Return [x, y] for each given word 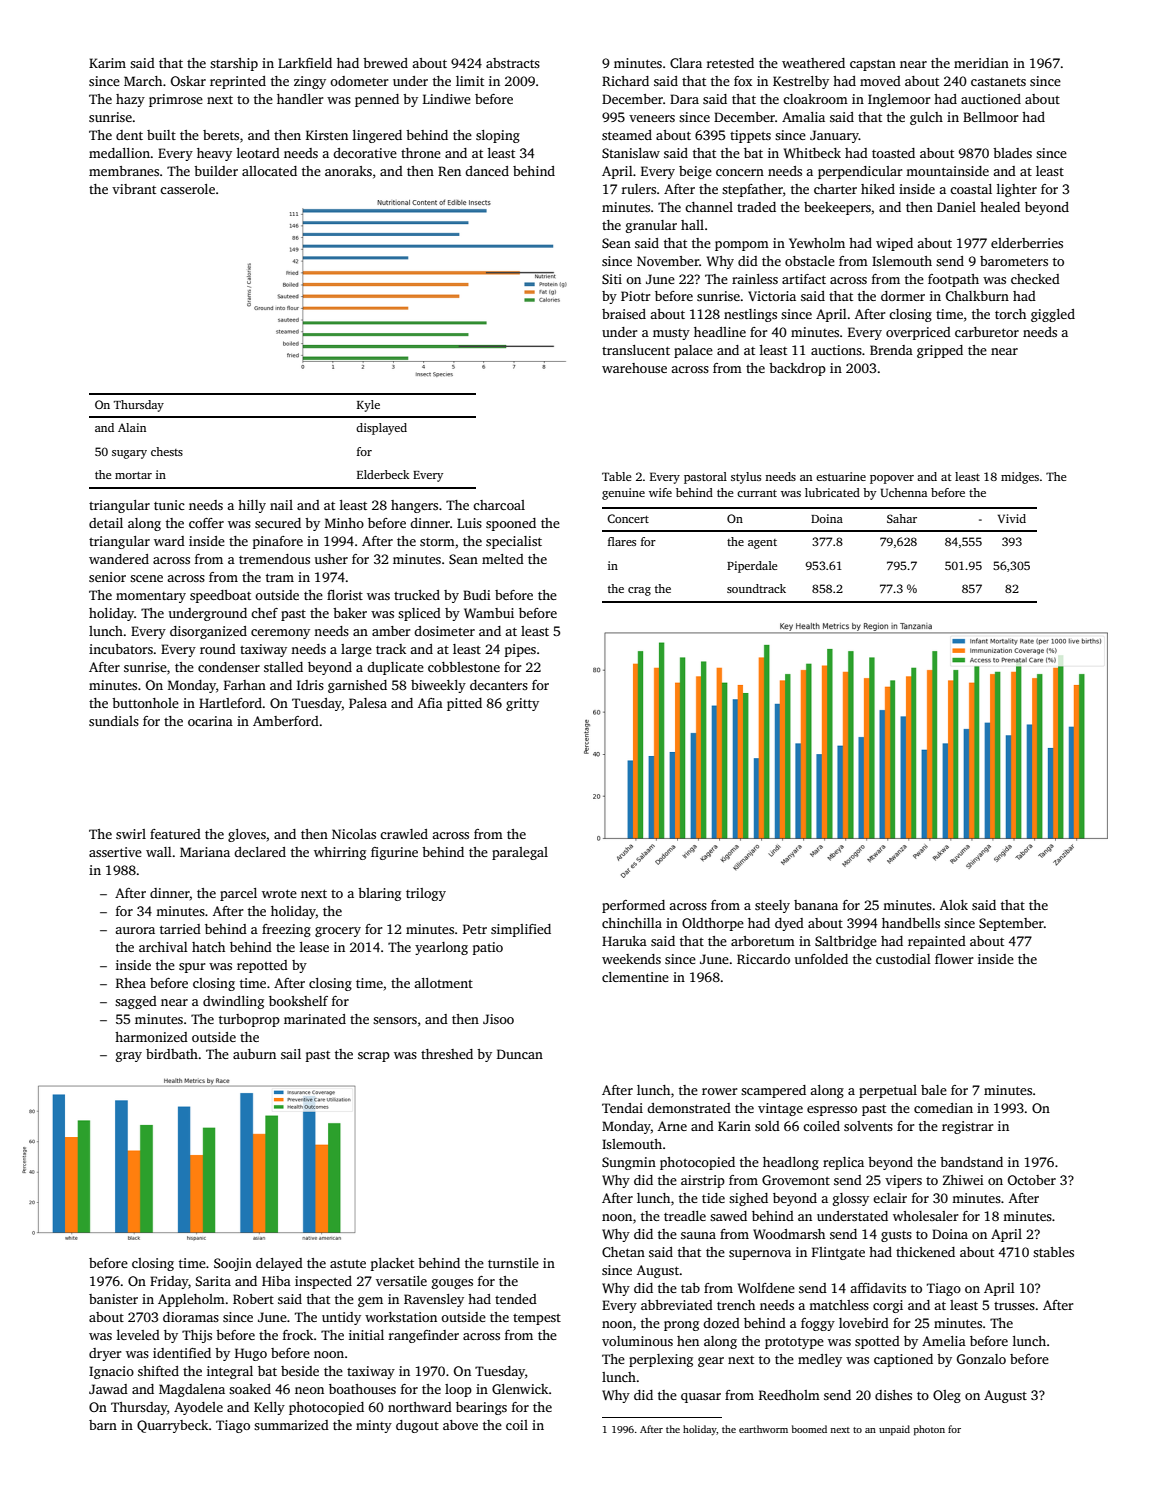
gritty [522, 704]
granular [651, 226]
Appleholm [191, 1300]
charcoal [499, 505]
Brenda [891, 350]
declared [260, 852]
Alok [954, 905]
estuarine [841, 476]
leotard [258, 153]
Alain [132, 427]
